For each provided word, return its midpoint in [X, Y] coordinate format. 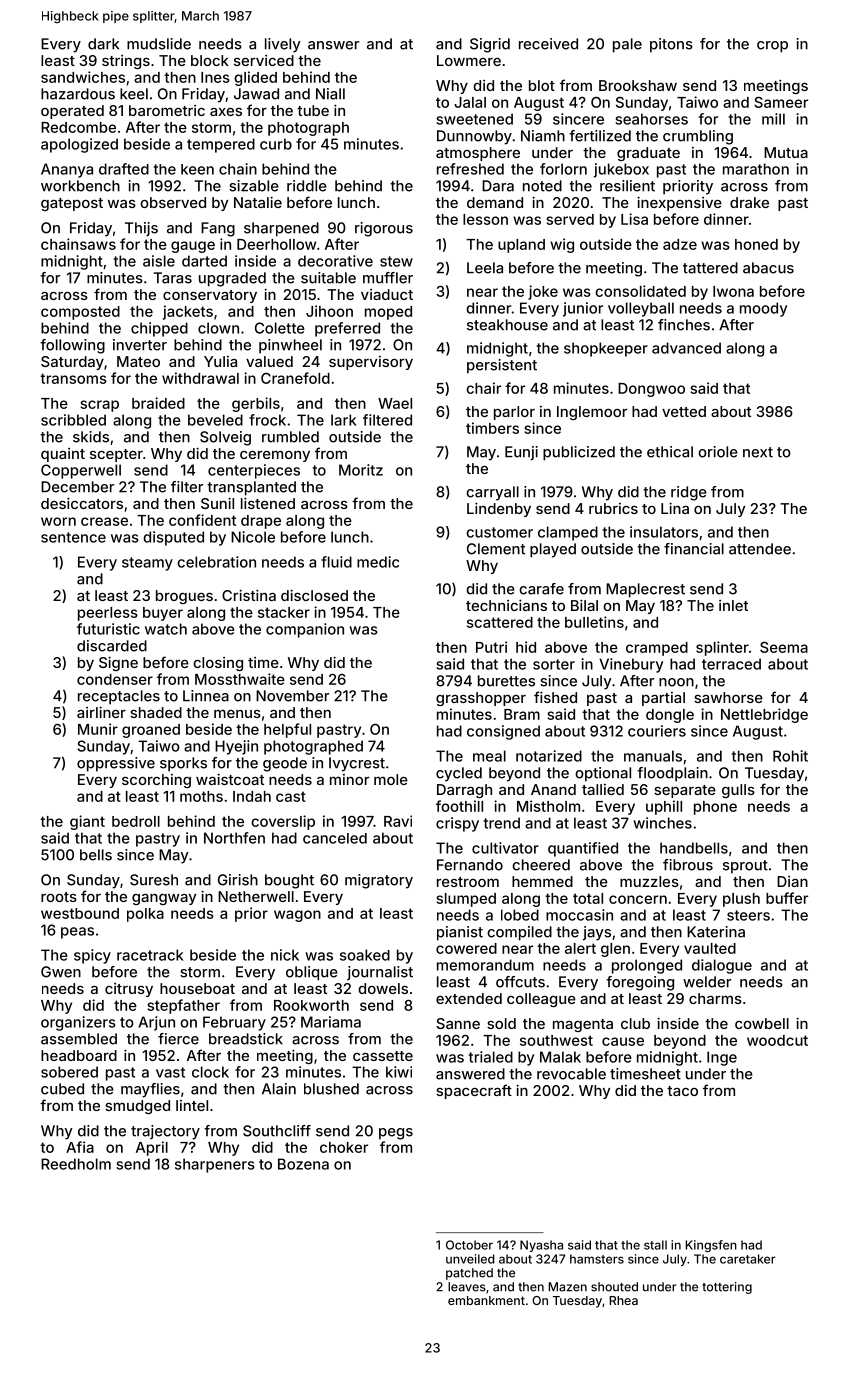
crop [772, 47]
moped [388, 313]
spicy [92, 956]
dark [103, 44]
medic [378, 562]
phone [715, 808]
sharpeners [215, 1165]
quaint [63, 455]
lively [283, 45]
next [758, 452]
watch [166, 629]
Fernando [470, 865]
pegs [396, 1134]
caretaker [748, 1259]
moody [763, 309]
